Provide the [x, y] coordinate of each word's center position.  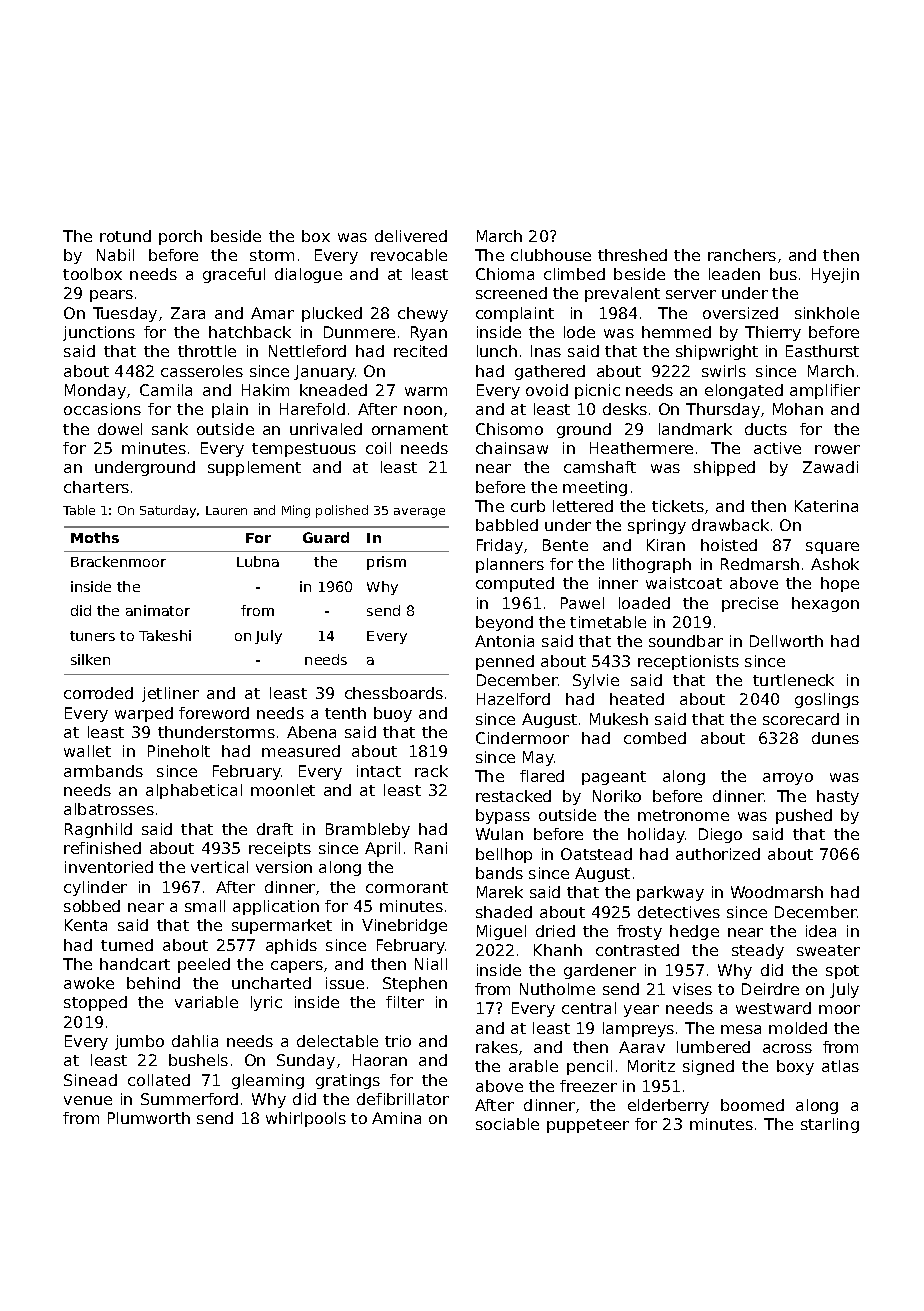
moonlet [283, 790]
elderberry [668, 1106]
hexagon [825, 604]
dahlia [195, 1041]
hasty [838, 797]
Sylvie [596, 681]
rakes [497, 1047]
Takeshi [165, 635]
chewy [423, 314]
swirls [724, 371]
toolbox [92, 274]
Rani [431, 848]
